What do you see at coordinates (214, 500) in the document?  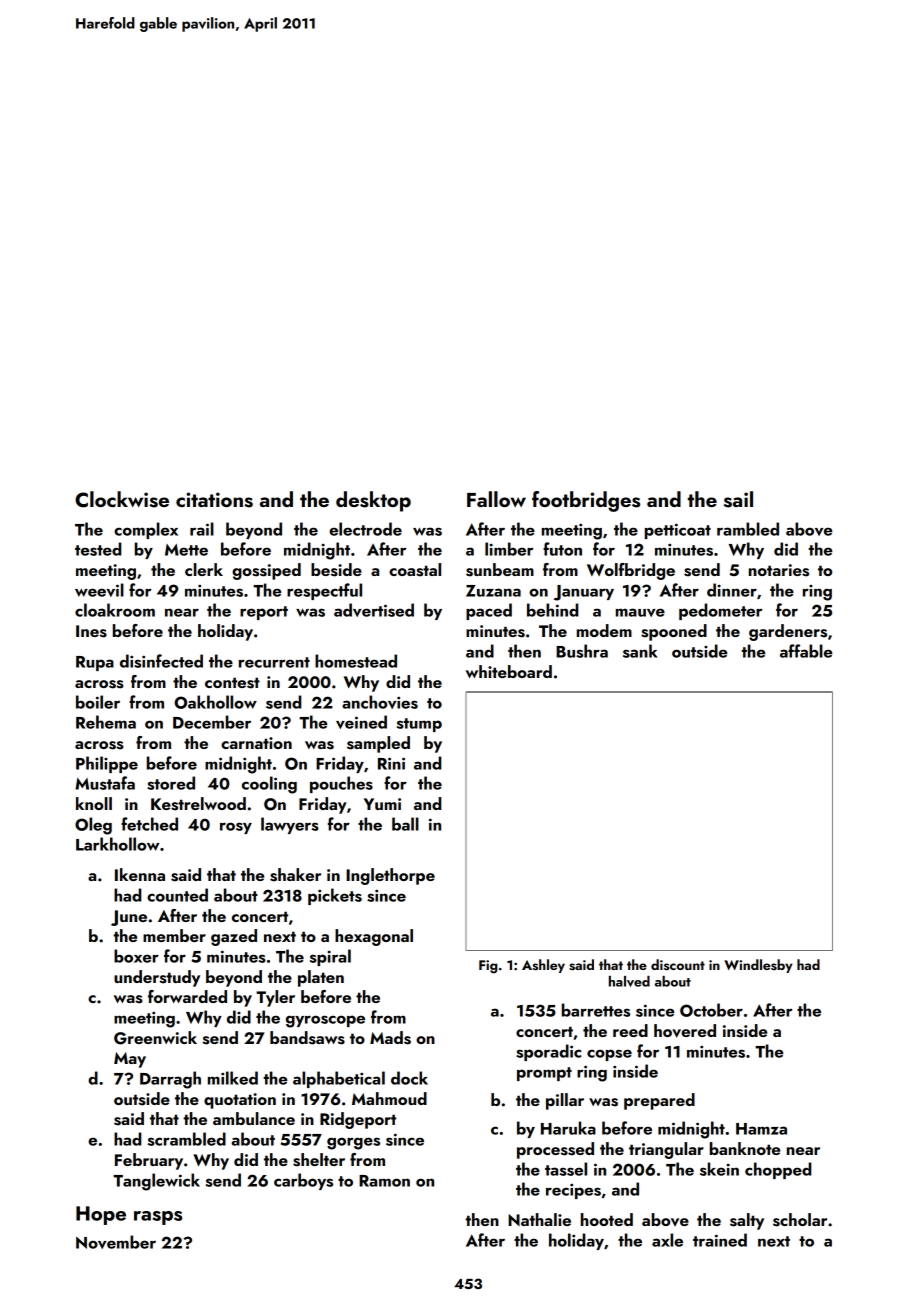 I see `citations` at bounding box center [214, 500].
